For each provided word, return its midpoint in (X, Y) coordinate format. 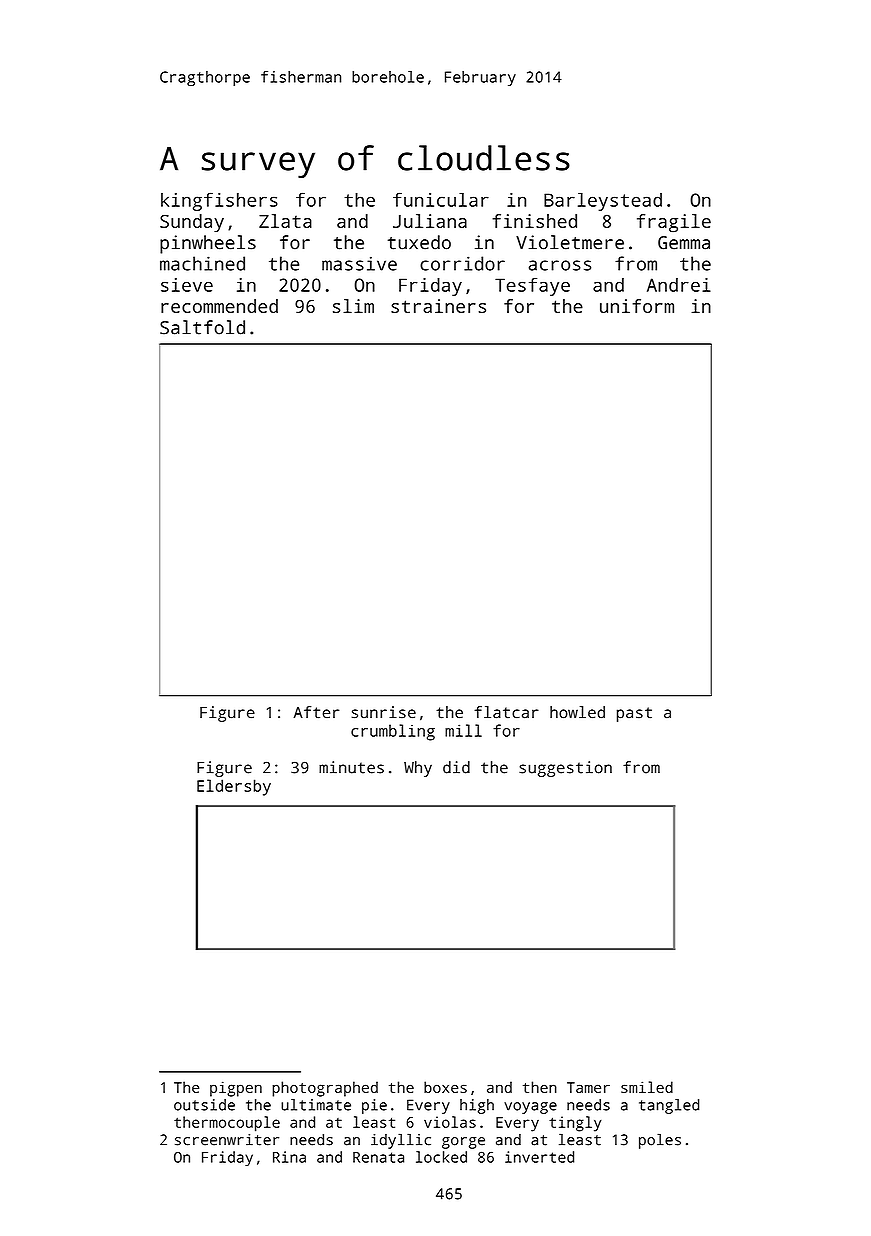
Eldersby (234, 787)
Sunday (192, 223)
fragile (674, 223)
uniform (637, 306)
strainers (438, 306)
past (634, 714)
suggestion (565, 769)
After (316, 712)
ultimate (316, 1105)
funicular (441, 199)
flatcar (506, 712)
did (456, 767)
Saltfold (202, 327)
